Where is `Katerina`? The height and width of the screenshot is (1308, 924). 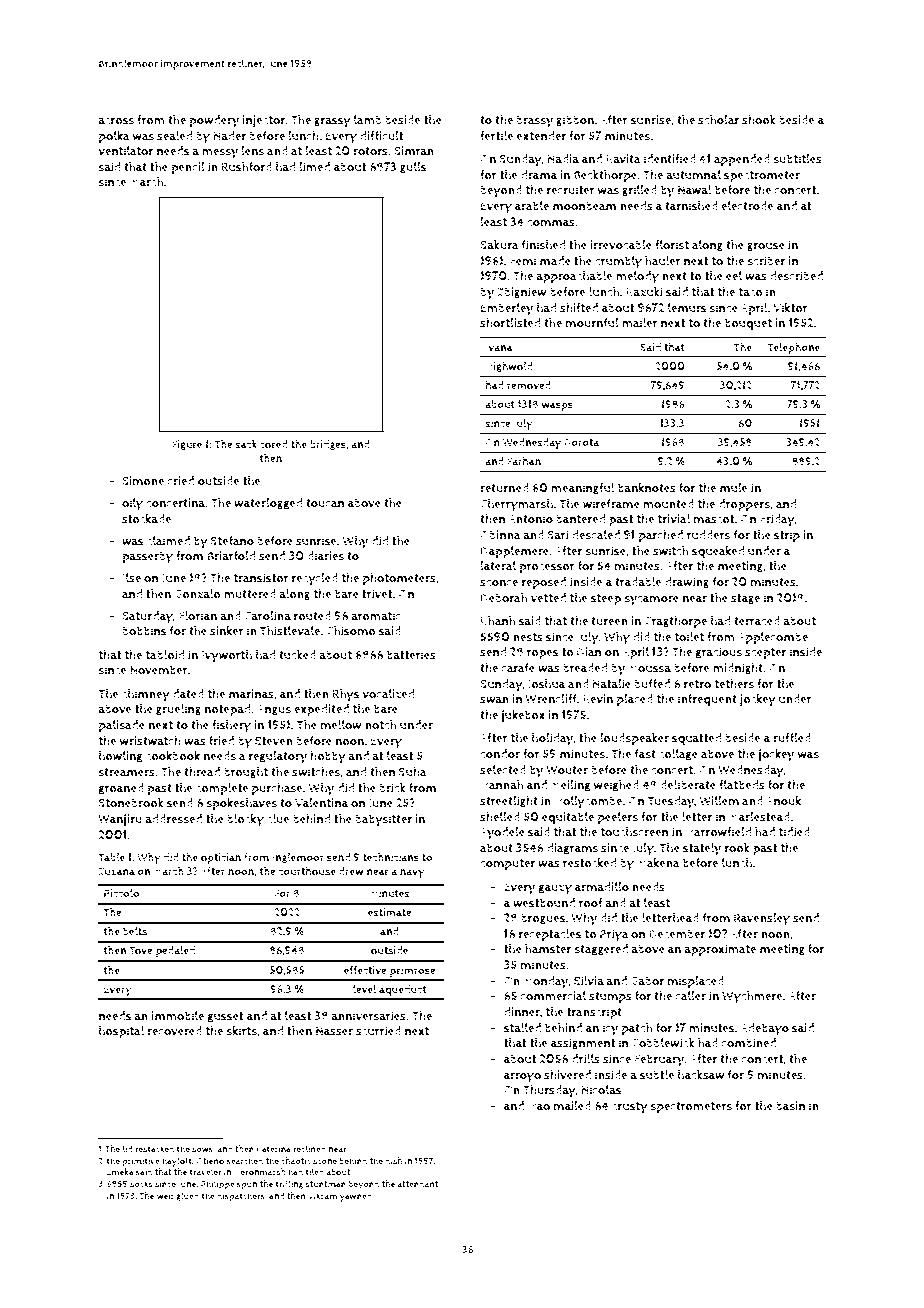 Katerina is located at coordinates (273, 1149).
